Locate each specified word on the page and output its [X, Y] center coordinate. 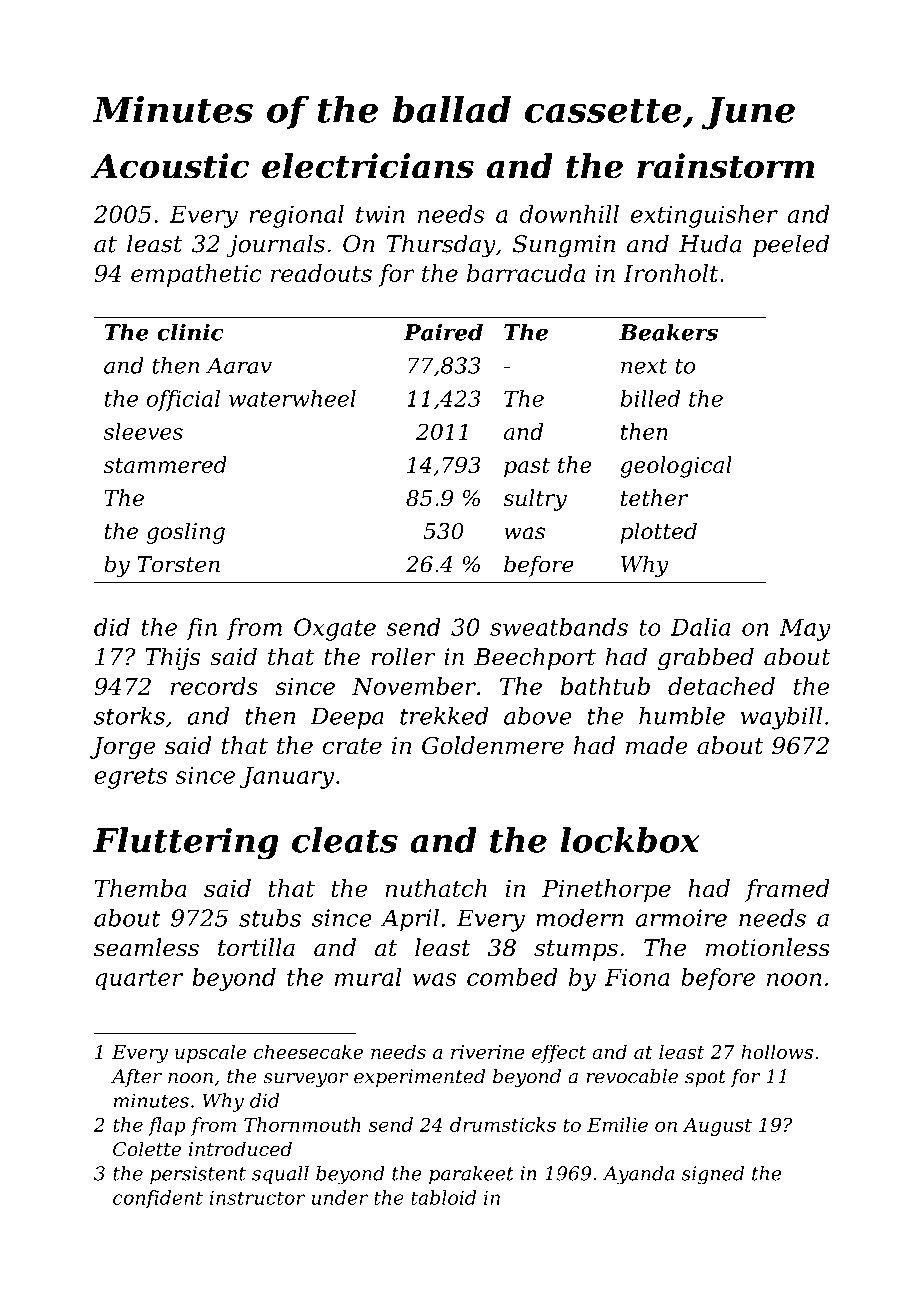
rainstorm [726, 166]
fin [201, 629]
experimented [419, 1078]
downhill [569, 214]
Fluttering [186, 843]
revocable [632, 1076]
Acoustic [170, 166]
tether [654, 497]
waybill [781, 718]
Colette [147, 1149]
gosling [186, 533]
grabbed [706, 659]
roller [403, 656]
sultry [535, 500]
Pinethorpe [606, 890]
